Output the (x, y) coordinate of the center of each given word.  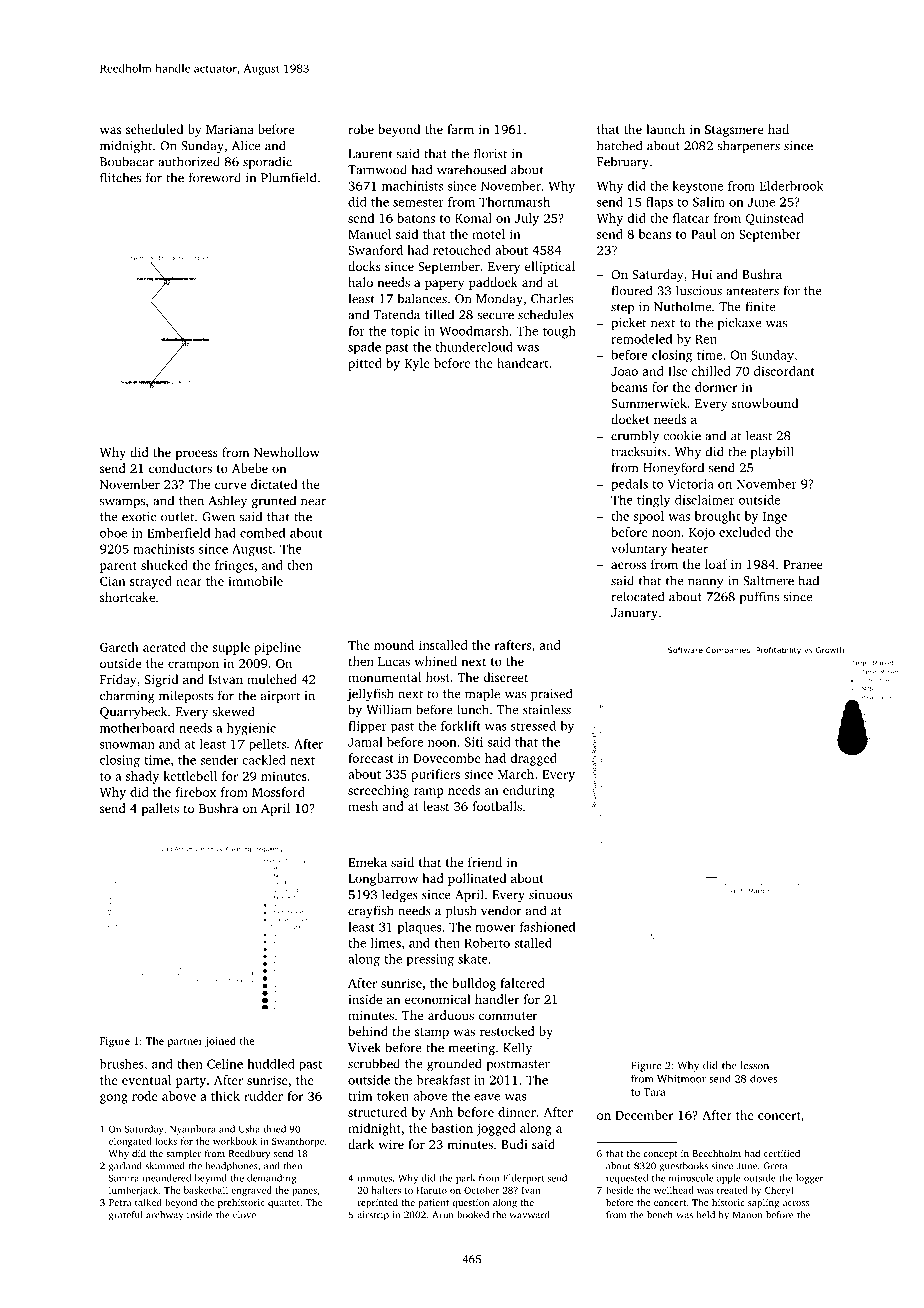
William (389, 709)
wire (391, 1144)
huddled (271, 1064)
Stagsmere (734, 131)
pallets (160, 809)
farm (460, 129)
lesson (754, 1065)
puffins (759, 597)
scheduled (154, 129)
